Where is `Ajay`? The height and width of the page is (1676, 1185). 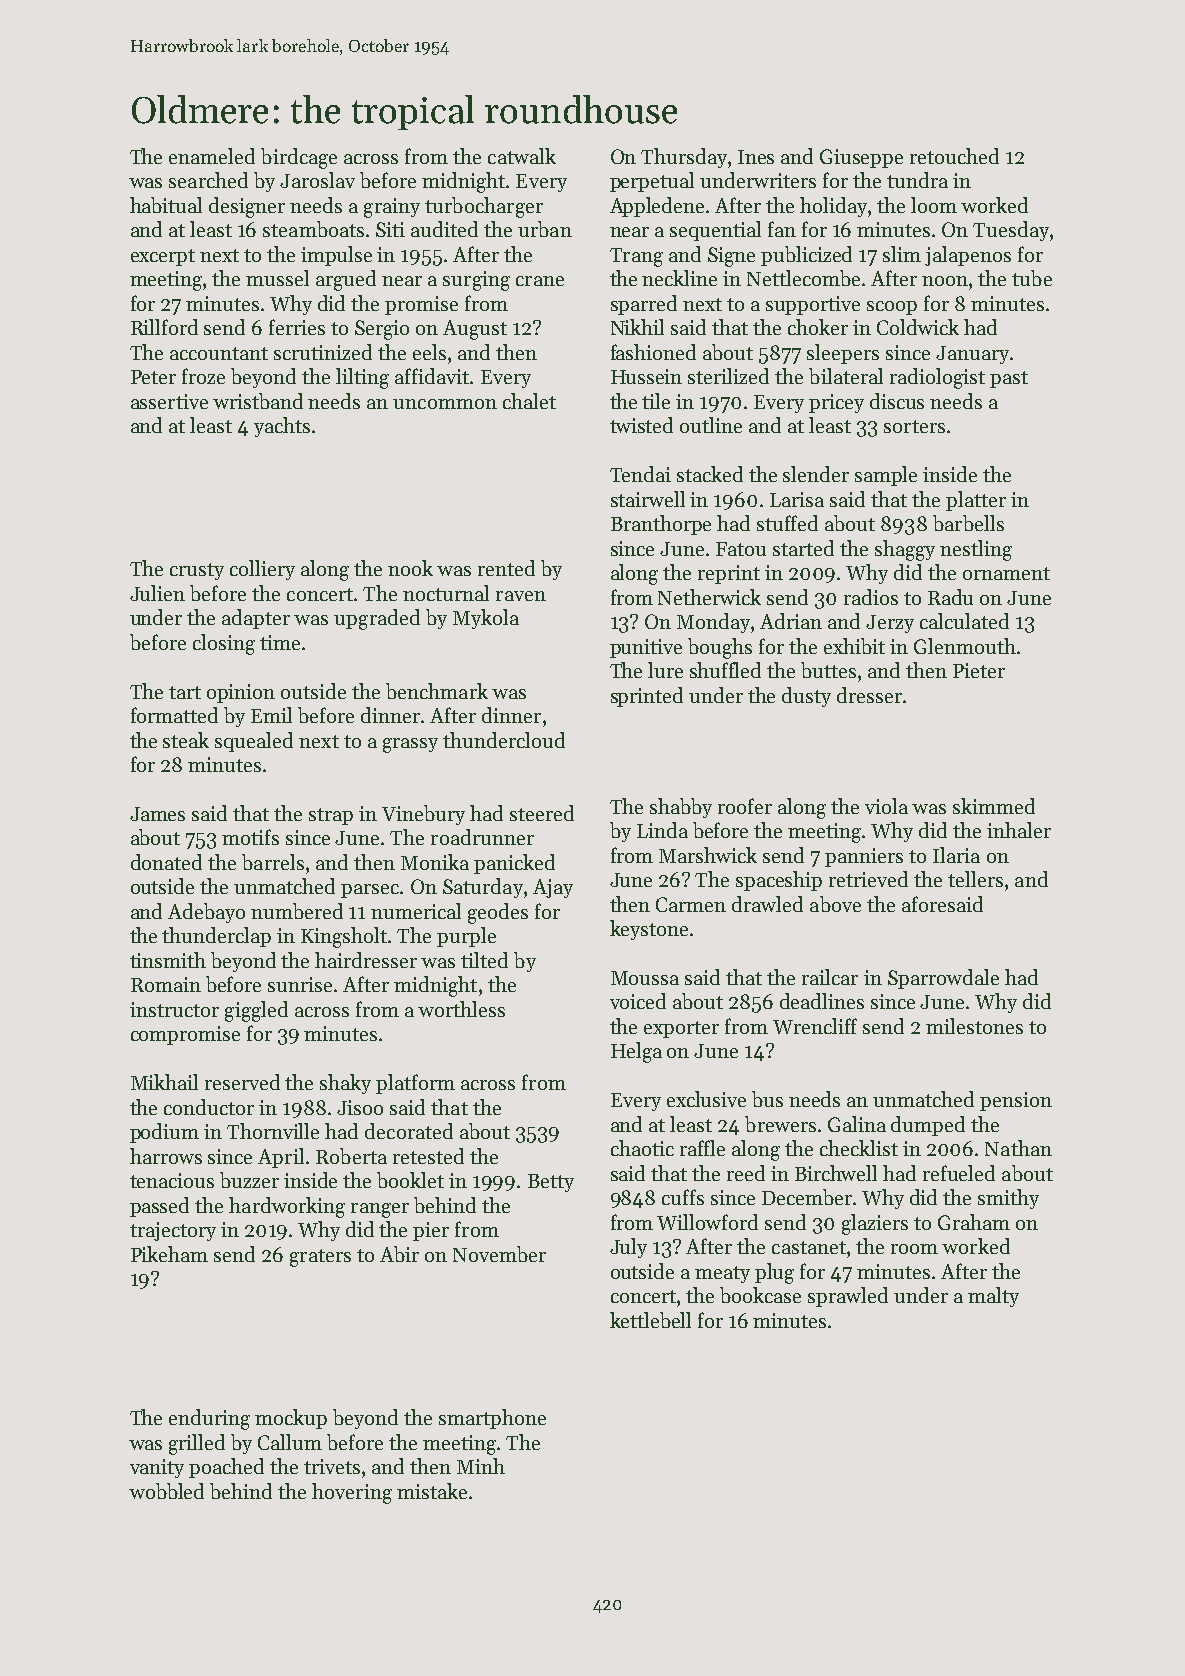
Ajay is located at coordinates (553, 888).
